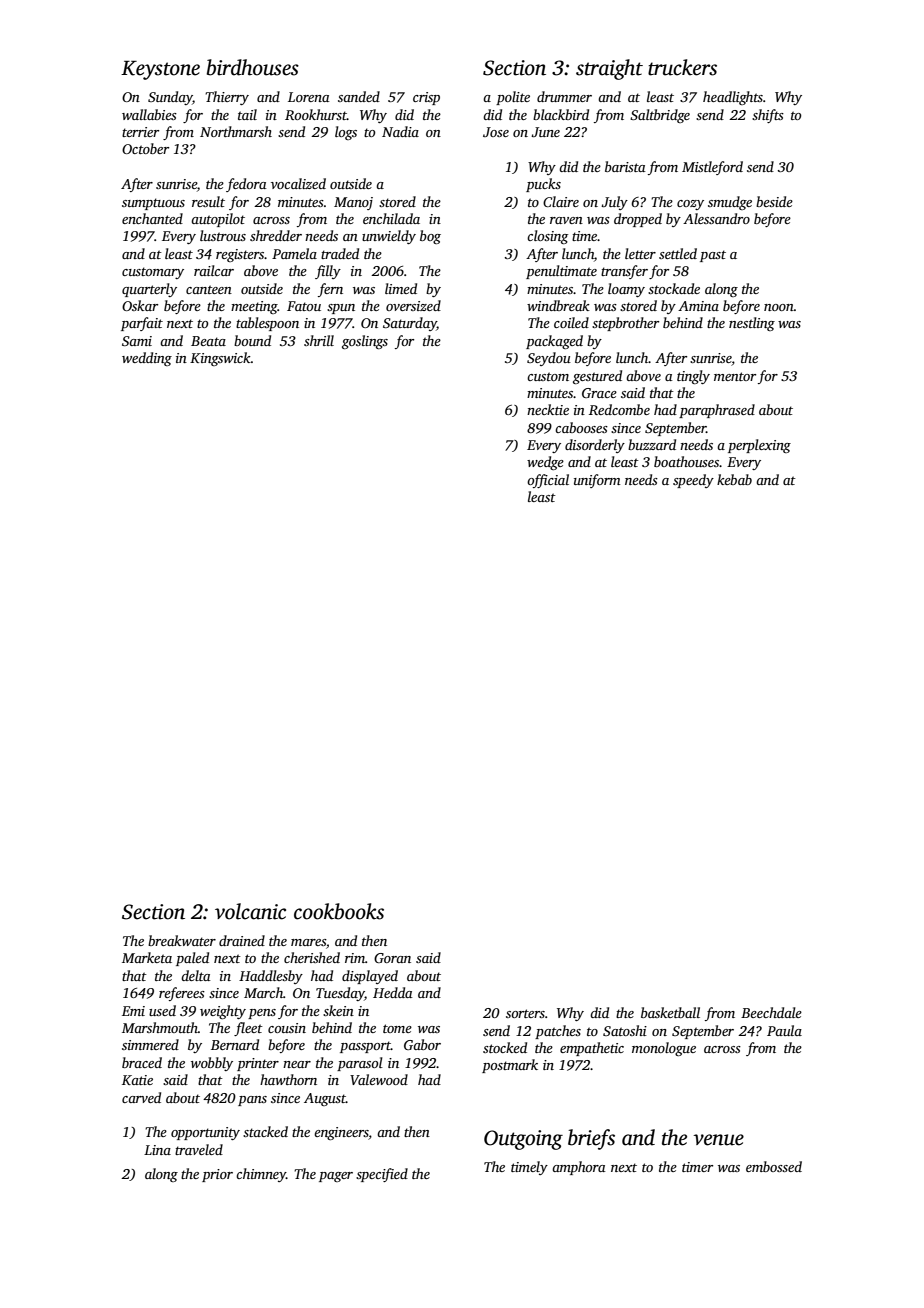 The width and height of the image is (924, 1308). What do you see at coordinates (253, 67) in the image?
I see `birdhouses` at bounding box center [253, 67].
